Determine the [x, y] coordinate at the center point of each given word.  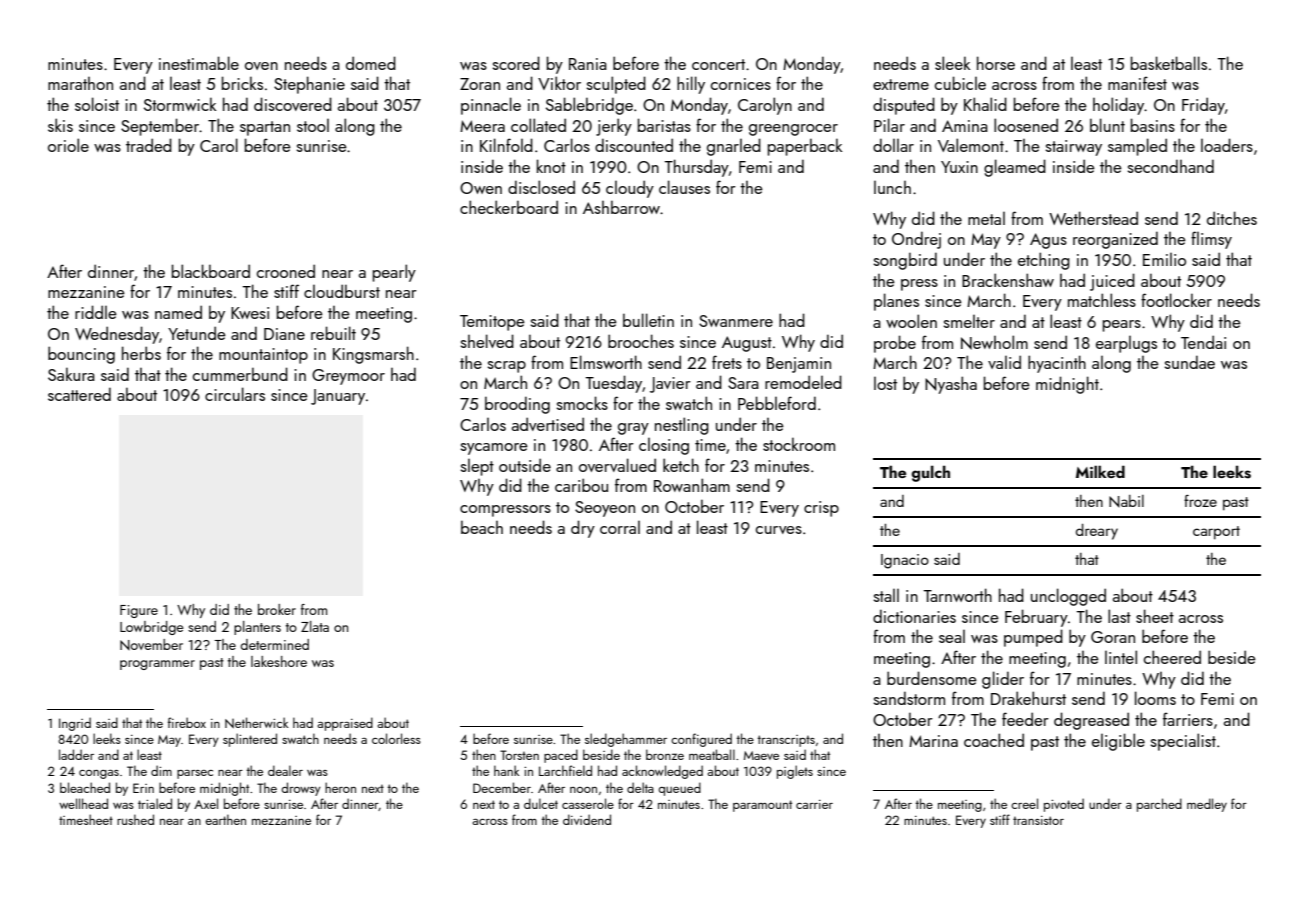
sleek [952, 63]
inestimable [199, 63]
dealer [285, 770]
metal [986, 218]
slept [477, 467]
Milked [1100, 471]
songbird [905, 261]
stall [886, 595]
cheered [1172, 657]
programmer [157, 665]
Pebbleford [777, 403]
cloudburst [342, 291]
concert [718, 64]
